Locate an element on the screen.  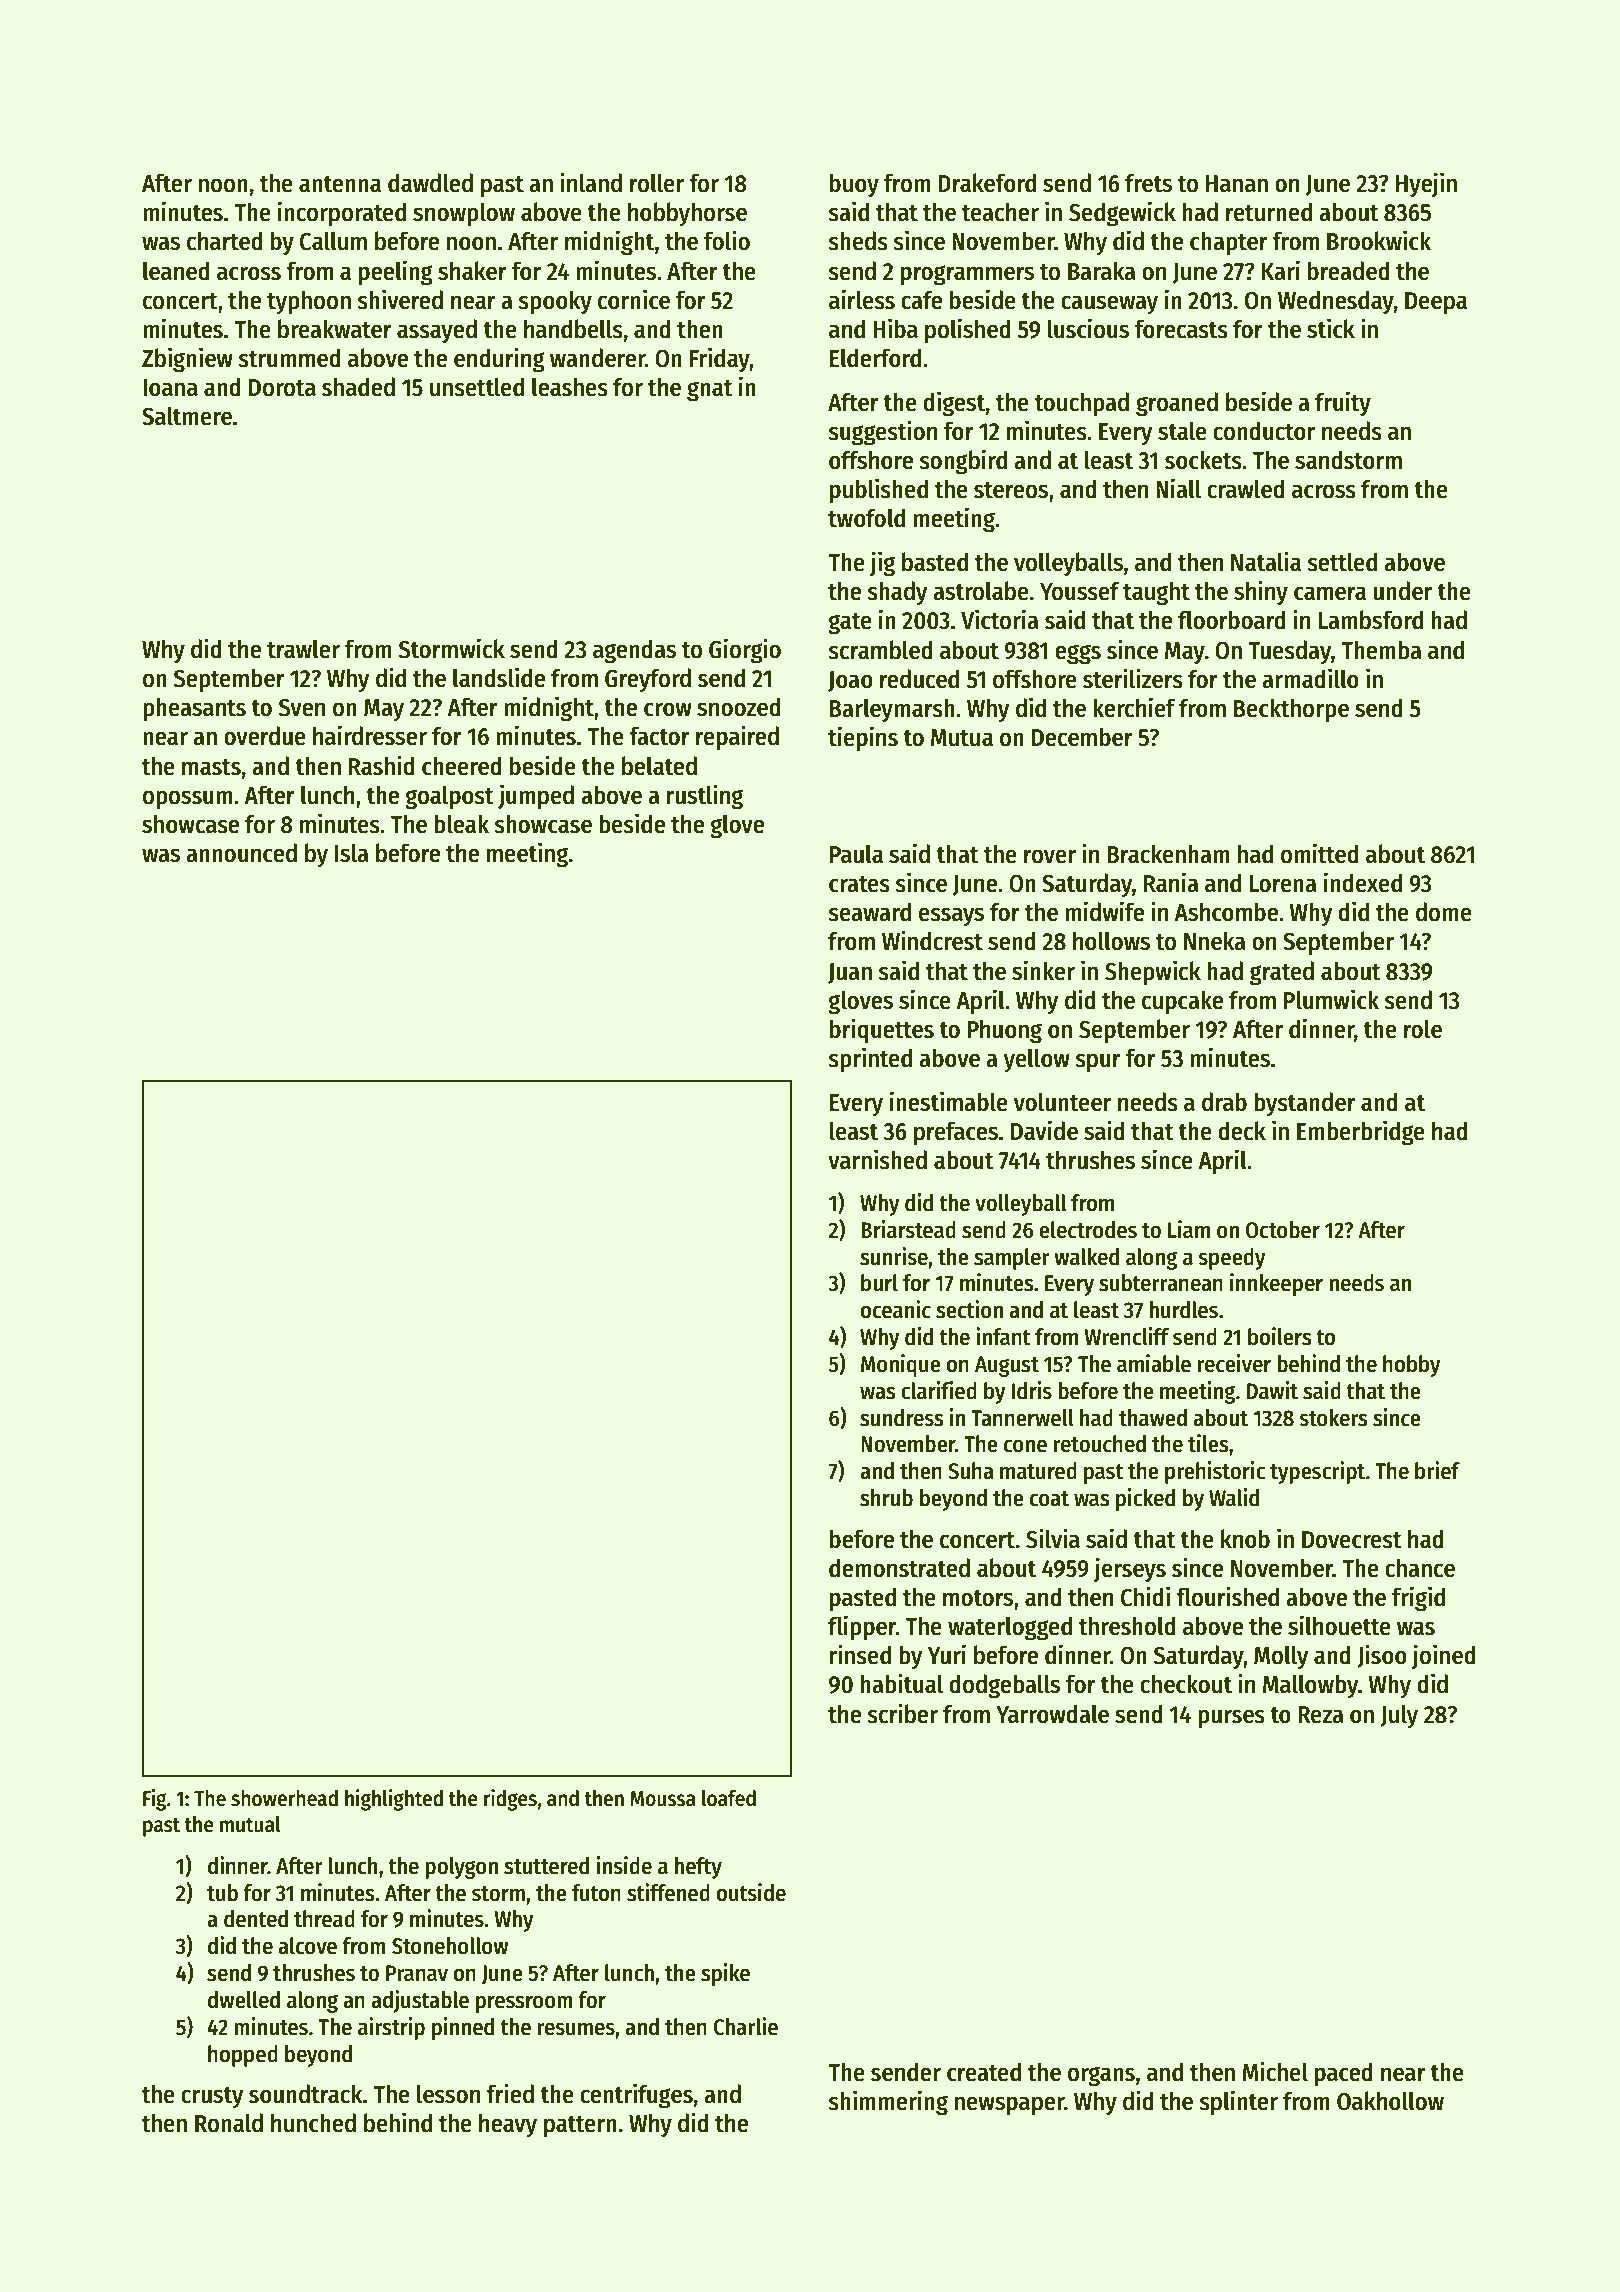
Yuri is located at coordinates (946, 1654).
